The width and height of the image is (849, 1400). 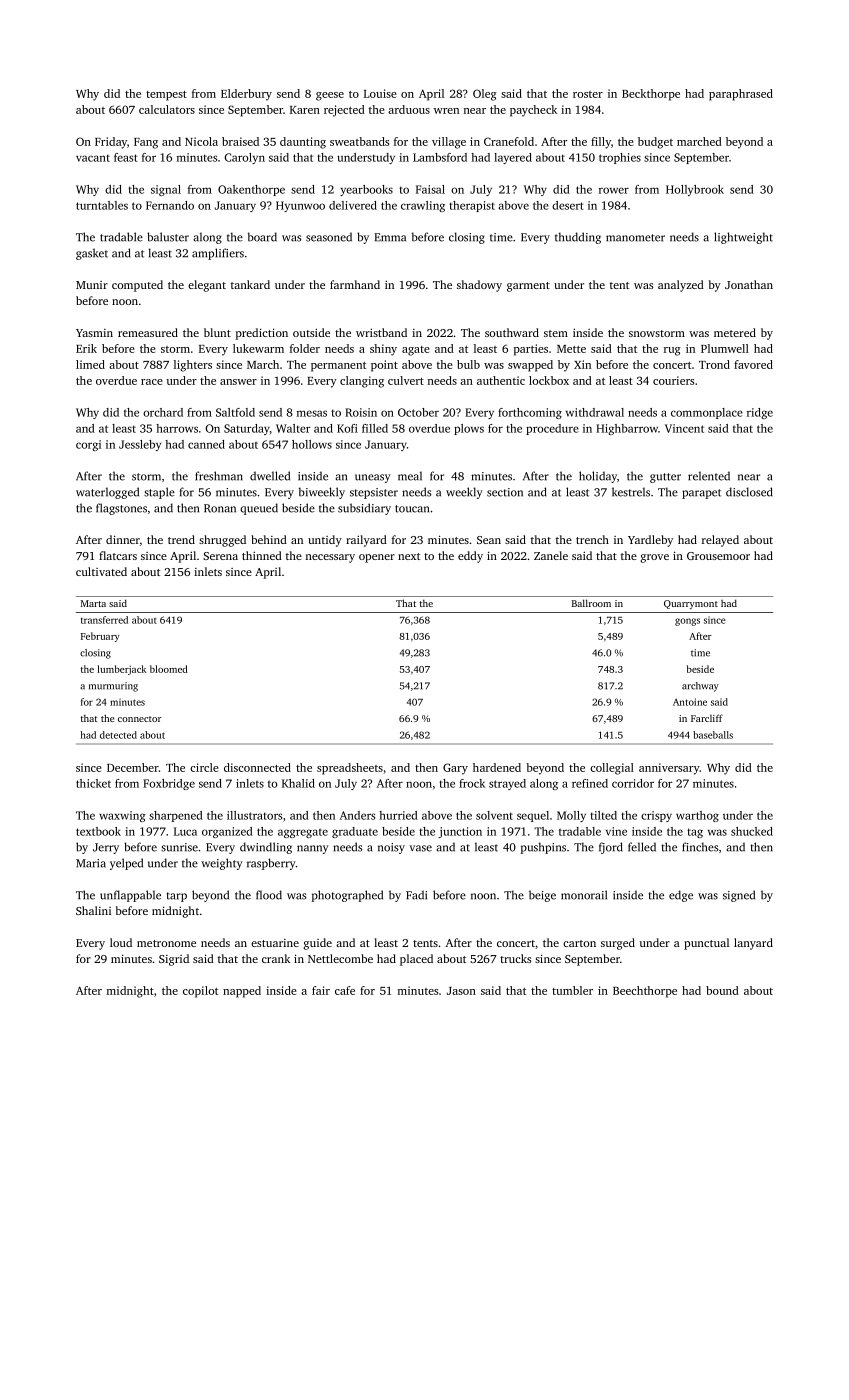 What do you see at coordinates (741, 95) in the image?
I see `paraphrased` at bounding box center [741, 95].
